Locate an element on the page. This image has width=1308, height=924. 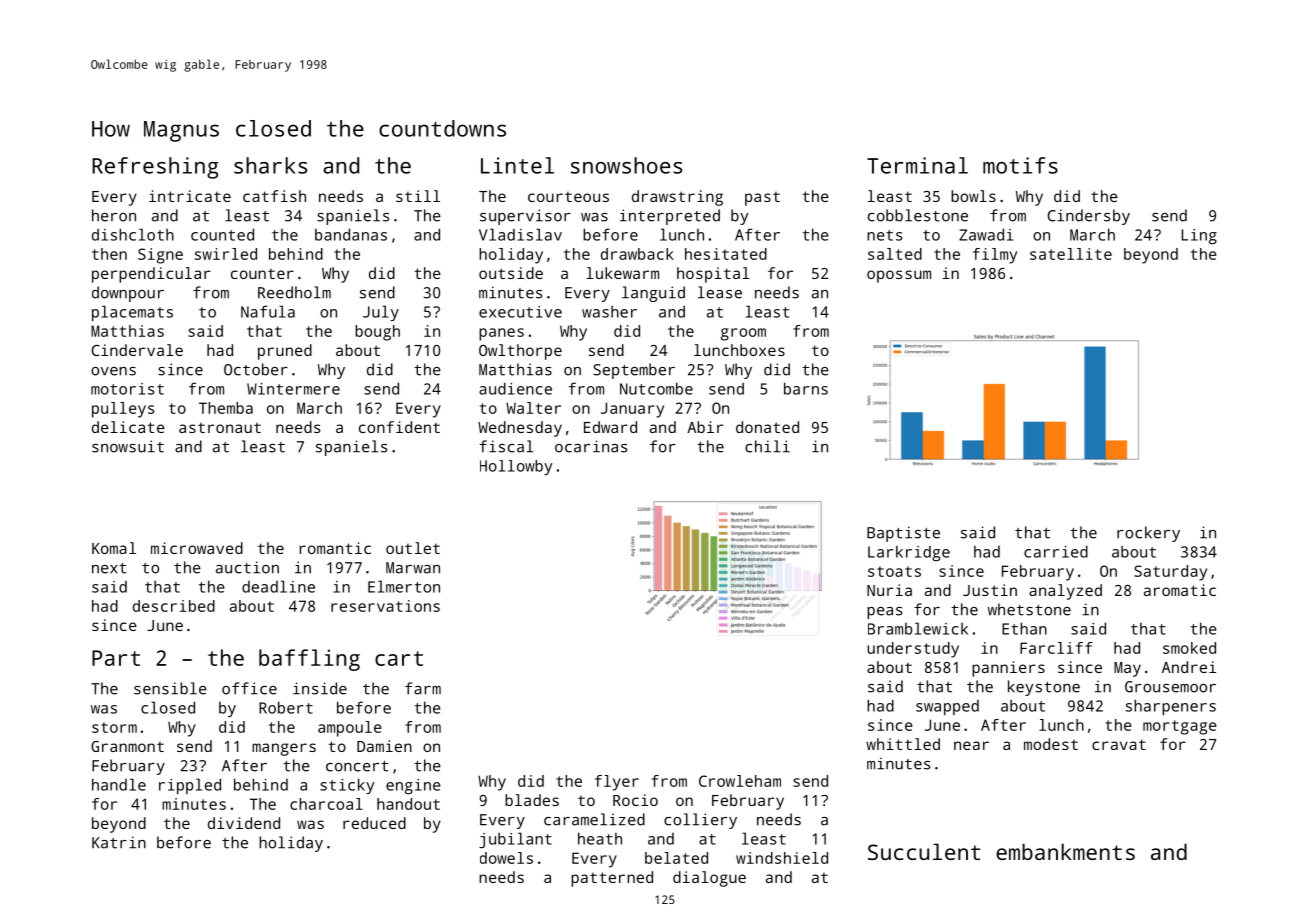
Walter is located at coordinates (533, 408).
